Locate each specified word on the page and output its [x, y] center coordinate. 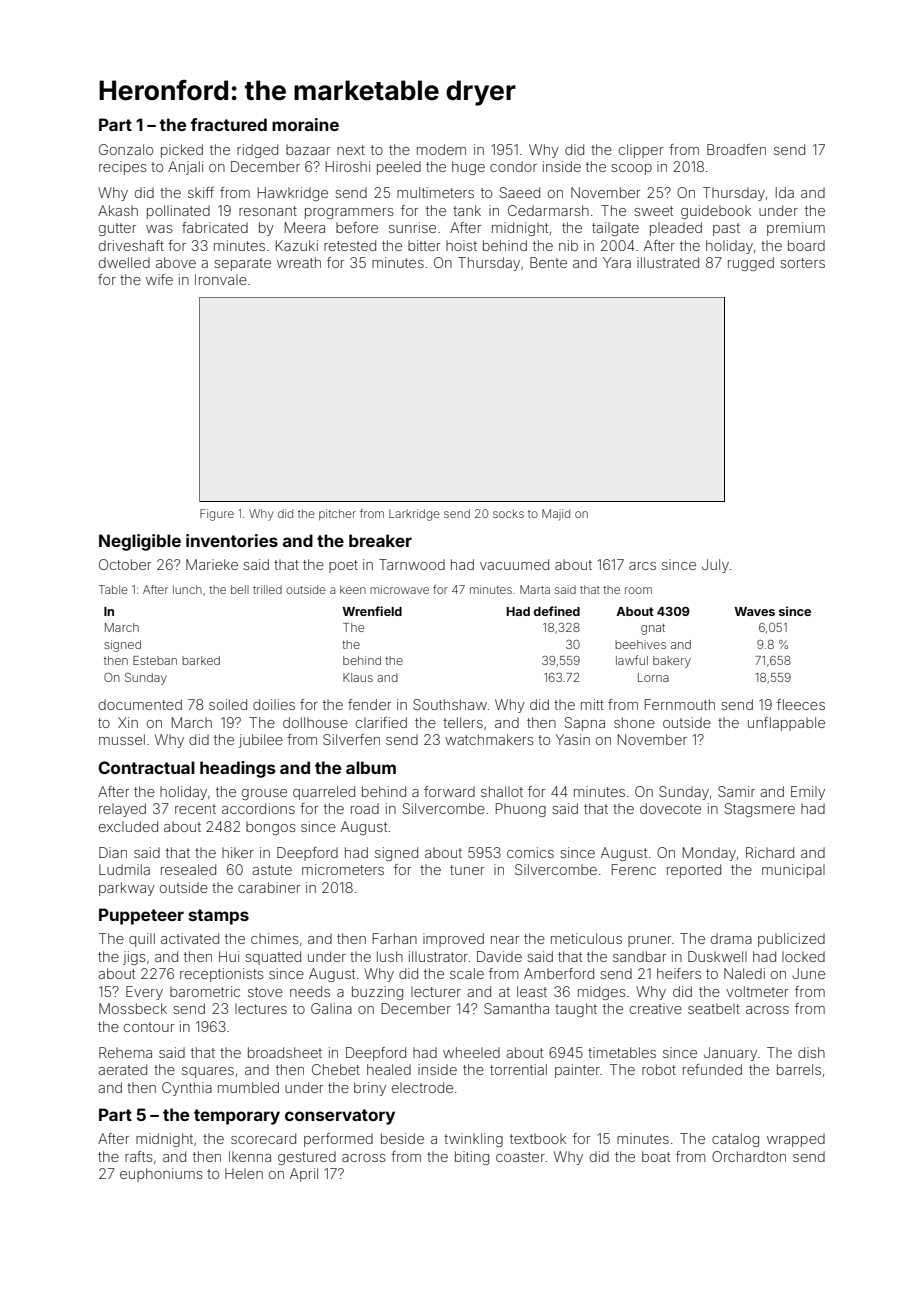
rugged [751, 264]
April [304, 1175]
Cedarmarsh [548, 210]
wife [159, 279]
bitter [424, 245]
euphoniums [161, 1175]
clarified [381, 722]
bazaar [308, 149]
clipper [641, 151]
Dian [113, 852]
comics [530, 852]
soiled [228, 704]
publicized [791, 940]
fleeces [801, 704]
